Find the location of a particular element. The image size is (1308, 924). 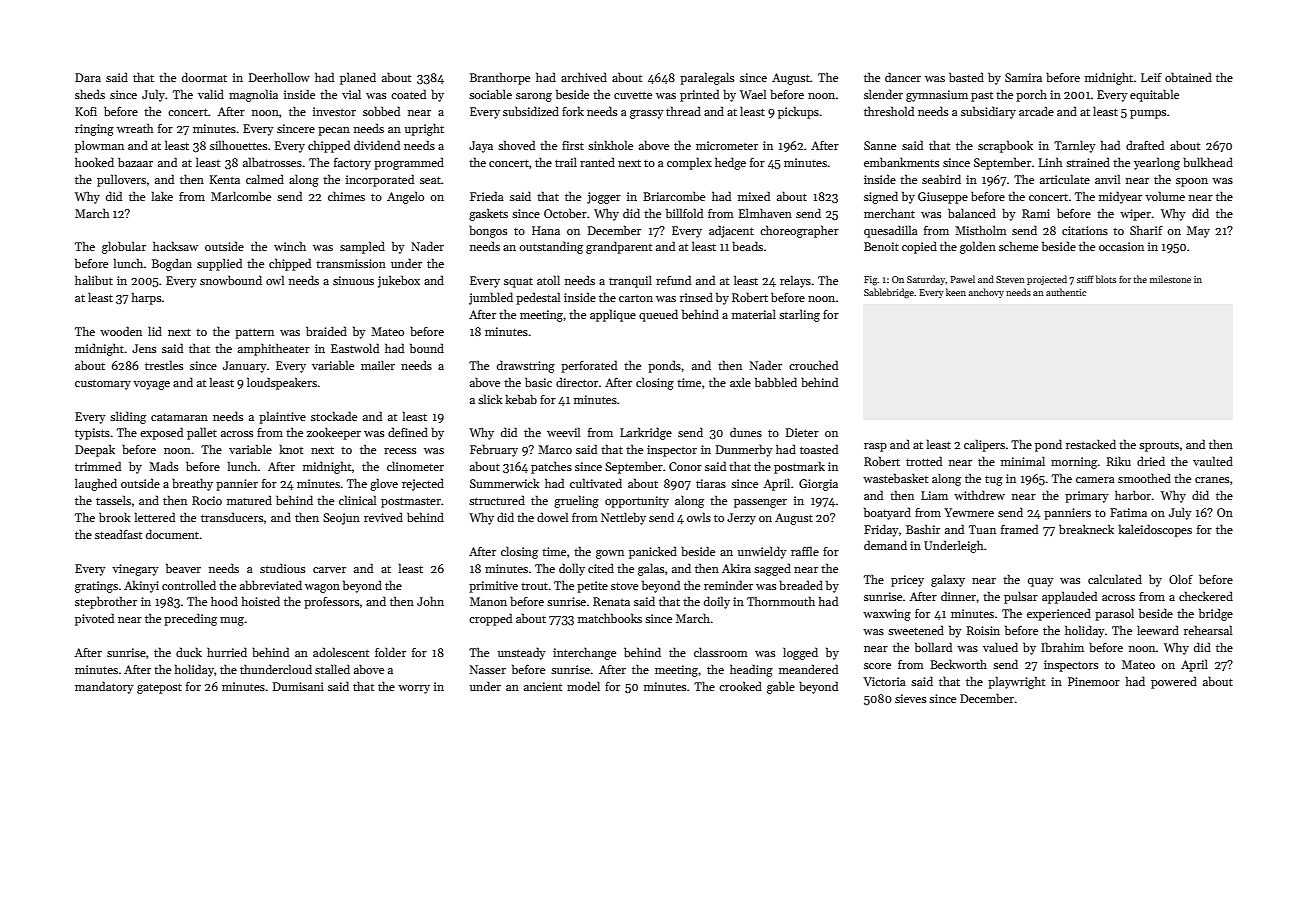

sprouts is located at coordinates (1159, 447).
